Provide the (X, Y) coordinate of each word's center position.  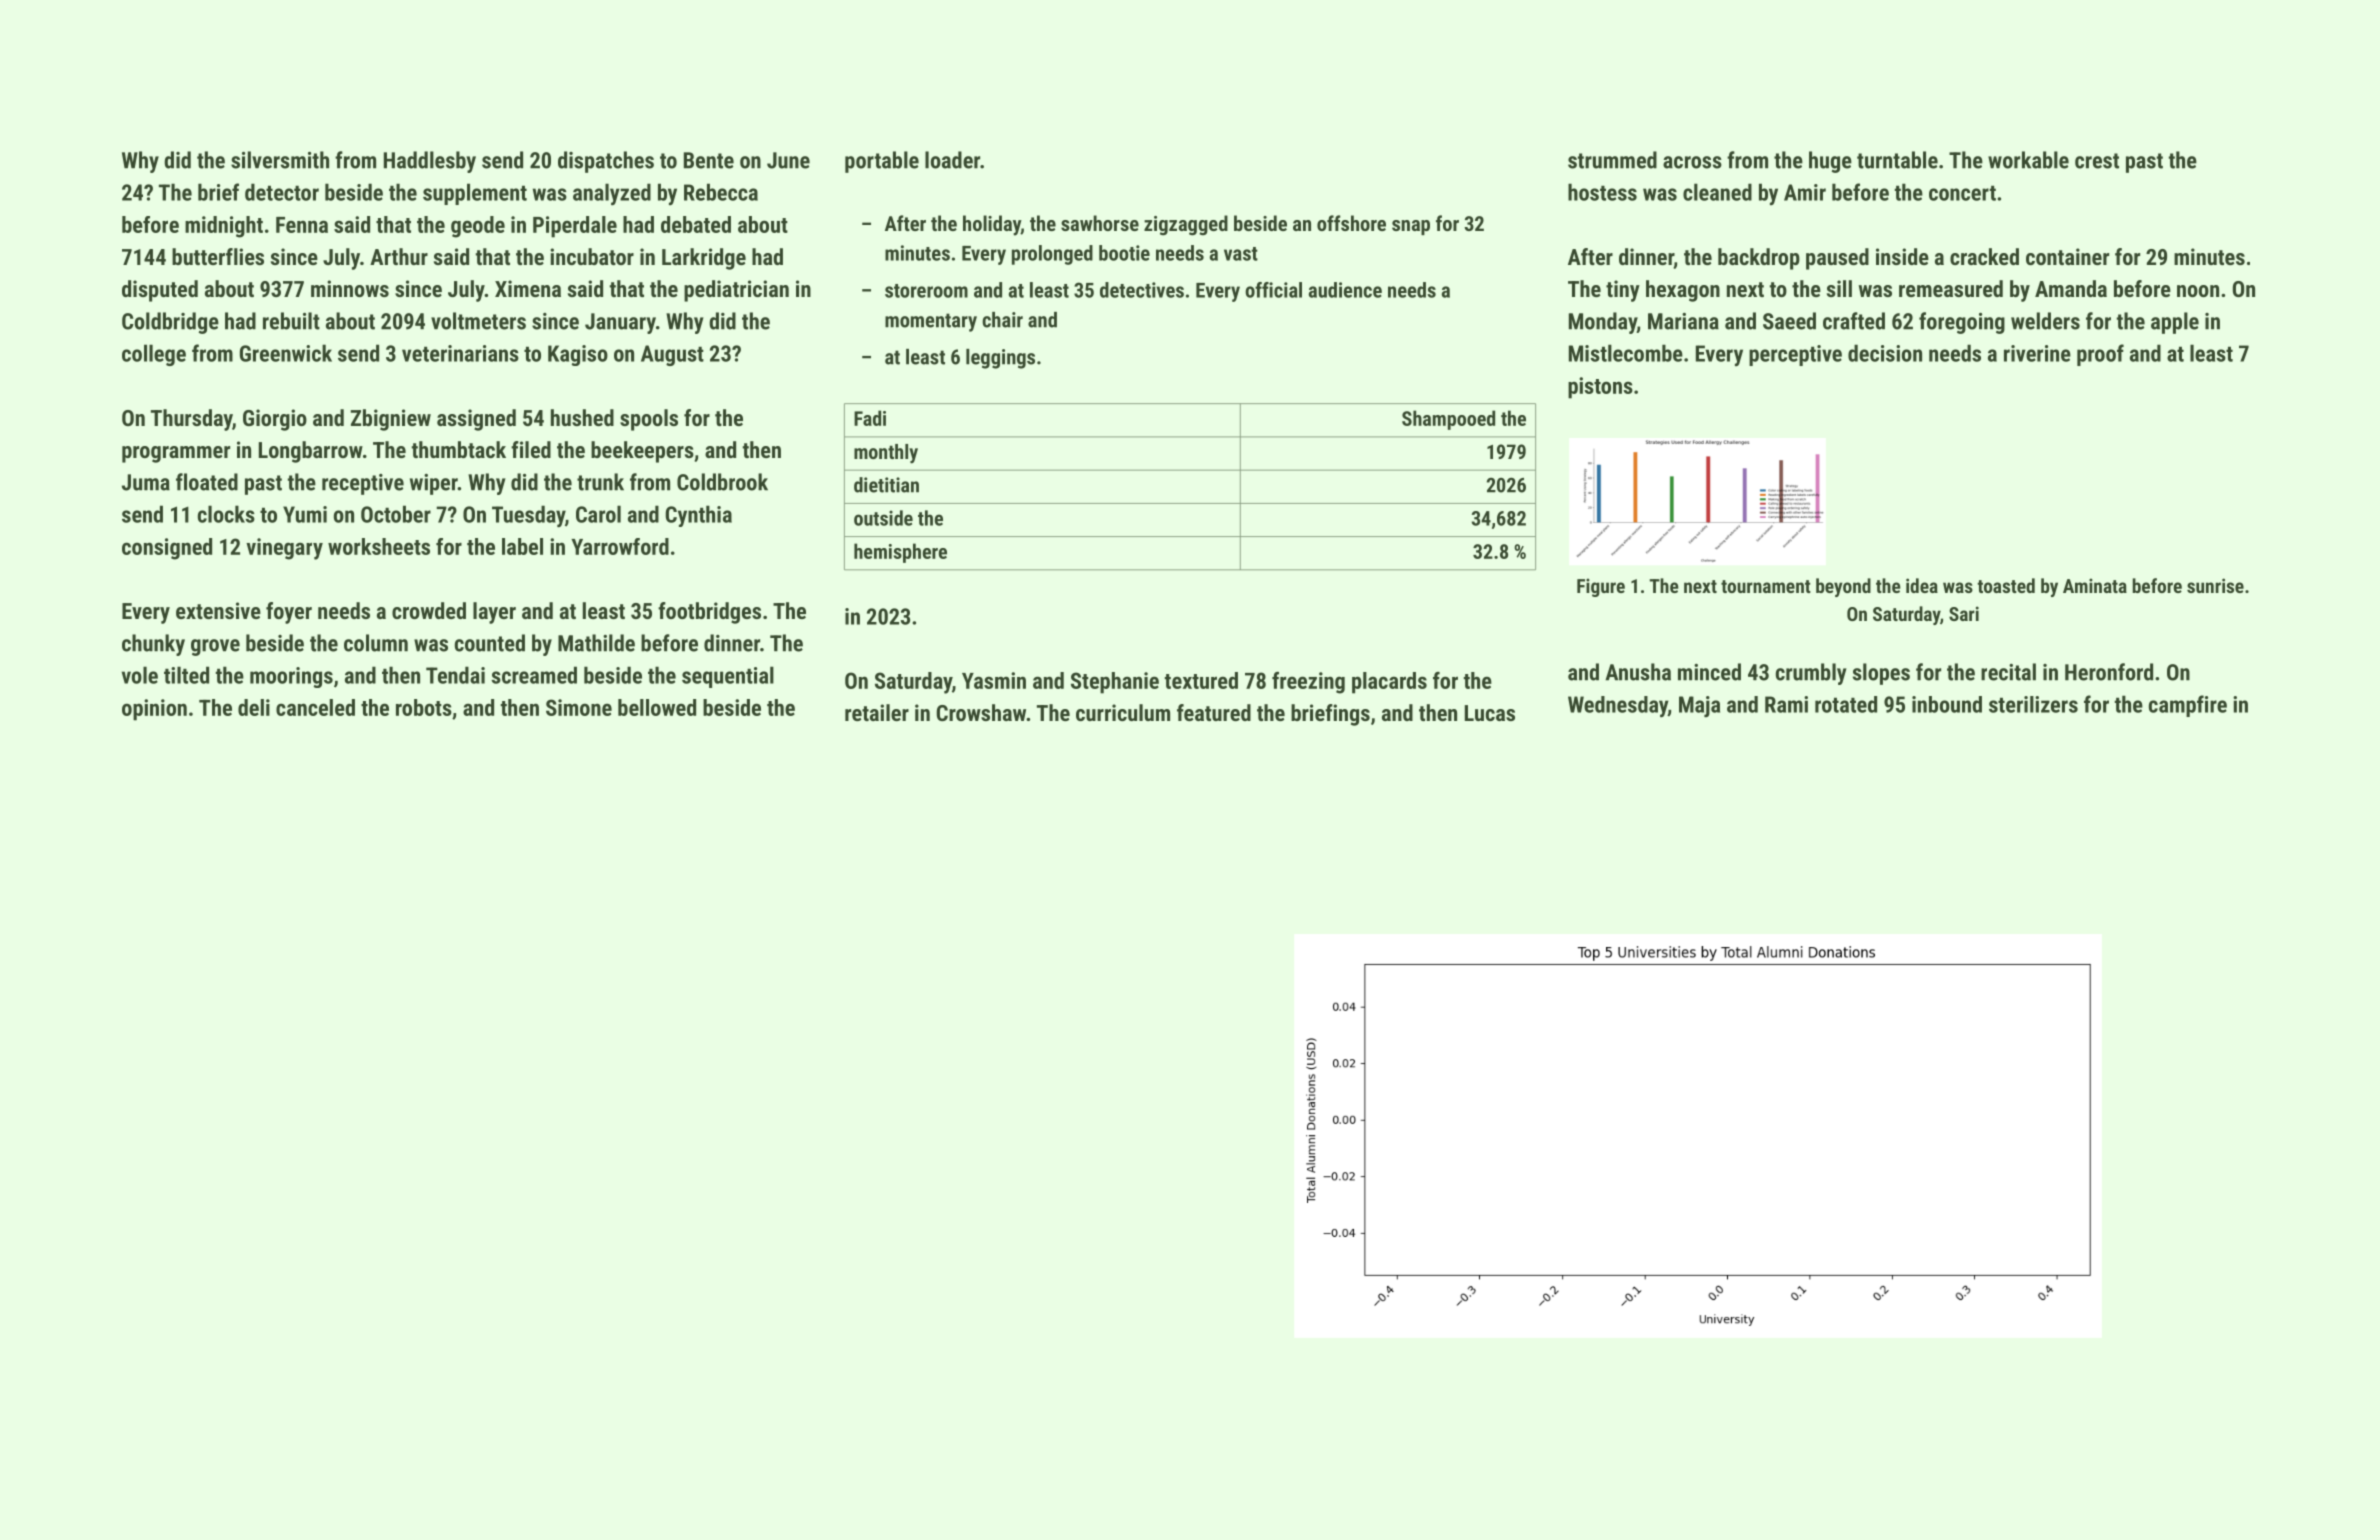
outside (883, 518)
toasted (2006, 585)
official (1273, 290)
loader (952, 160)
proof (2100, 355)
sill (1839, 288)
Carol (598, 514)
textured (1201, 680)
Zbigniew (391, 420)
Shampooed (1448, 420)
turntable (1897, 160)
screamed (534, 675)
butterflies (218, 256)
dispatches (606, 162)
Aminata (2095, 585)
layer (494, 613)
